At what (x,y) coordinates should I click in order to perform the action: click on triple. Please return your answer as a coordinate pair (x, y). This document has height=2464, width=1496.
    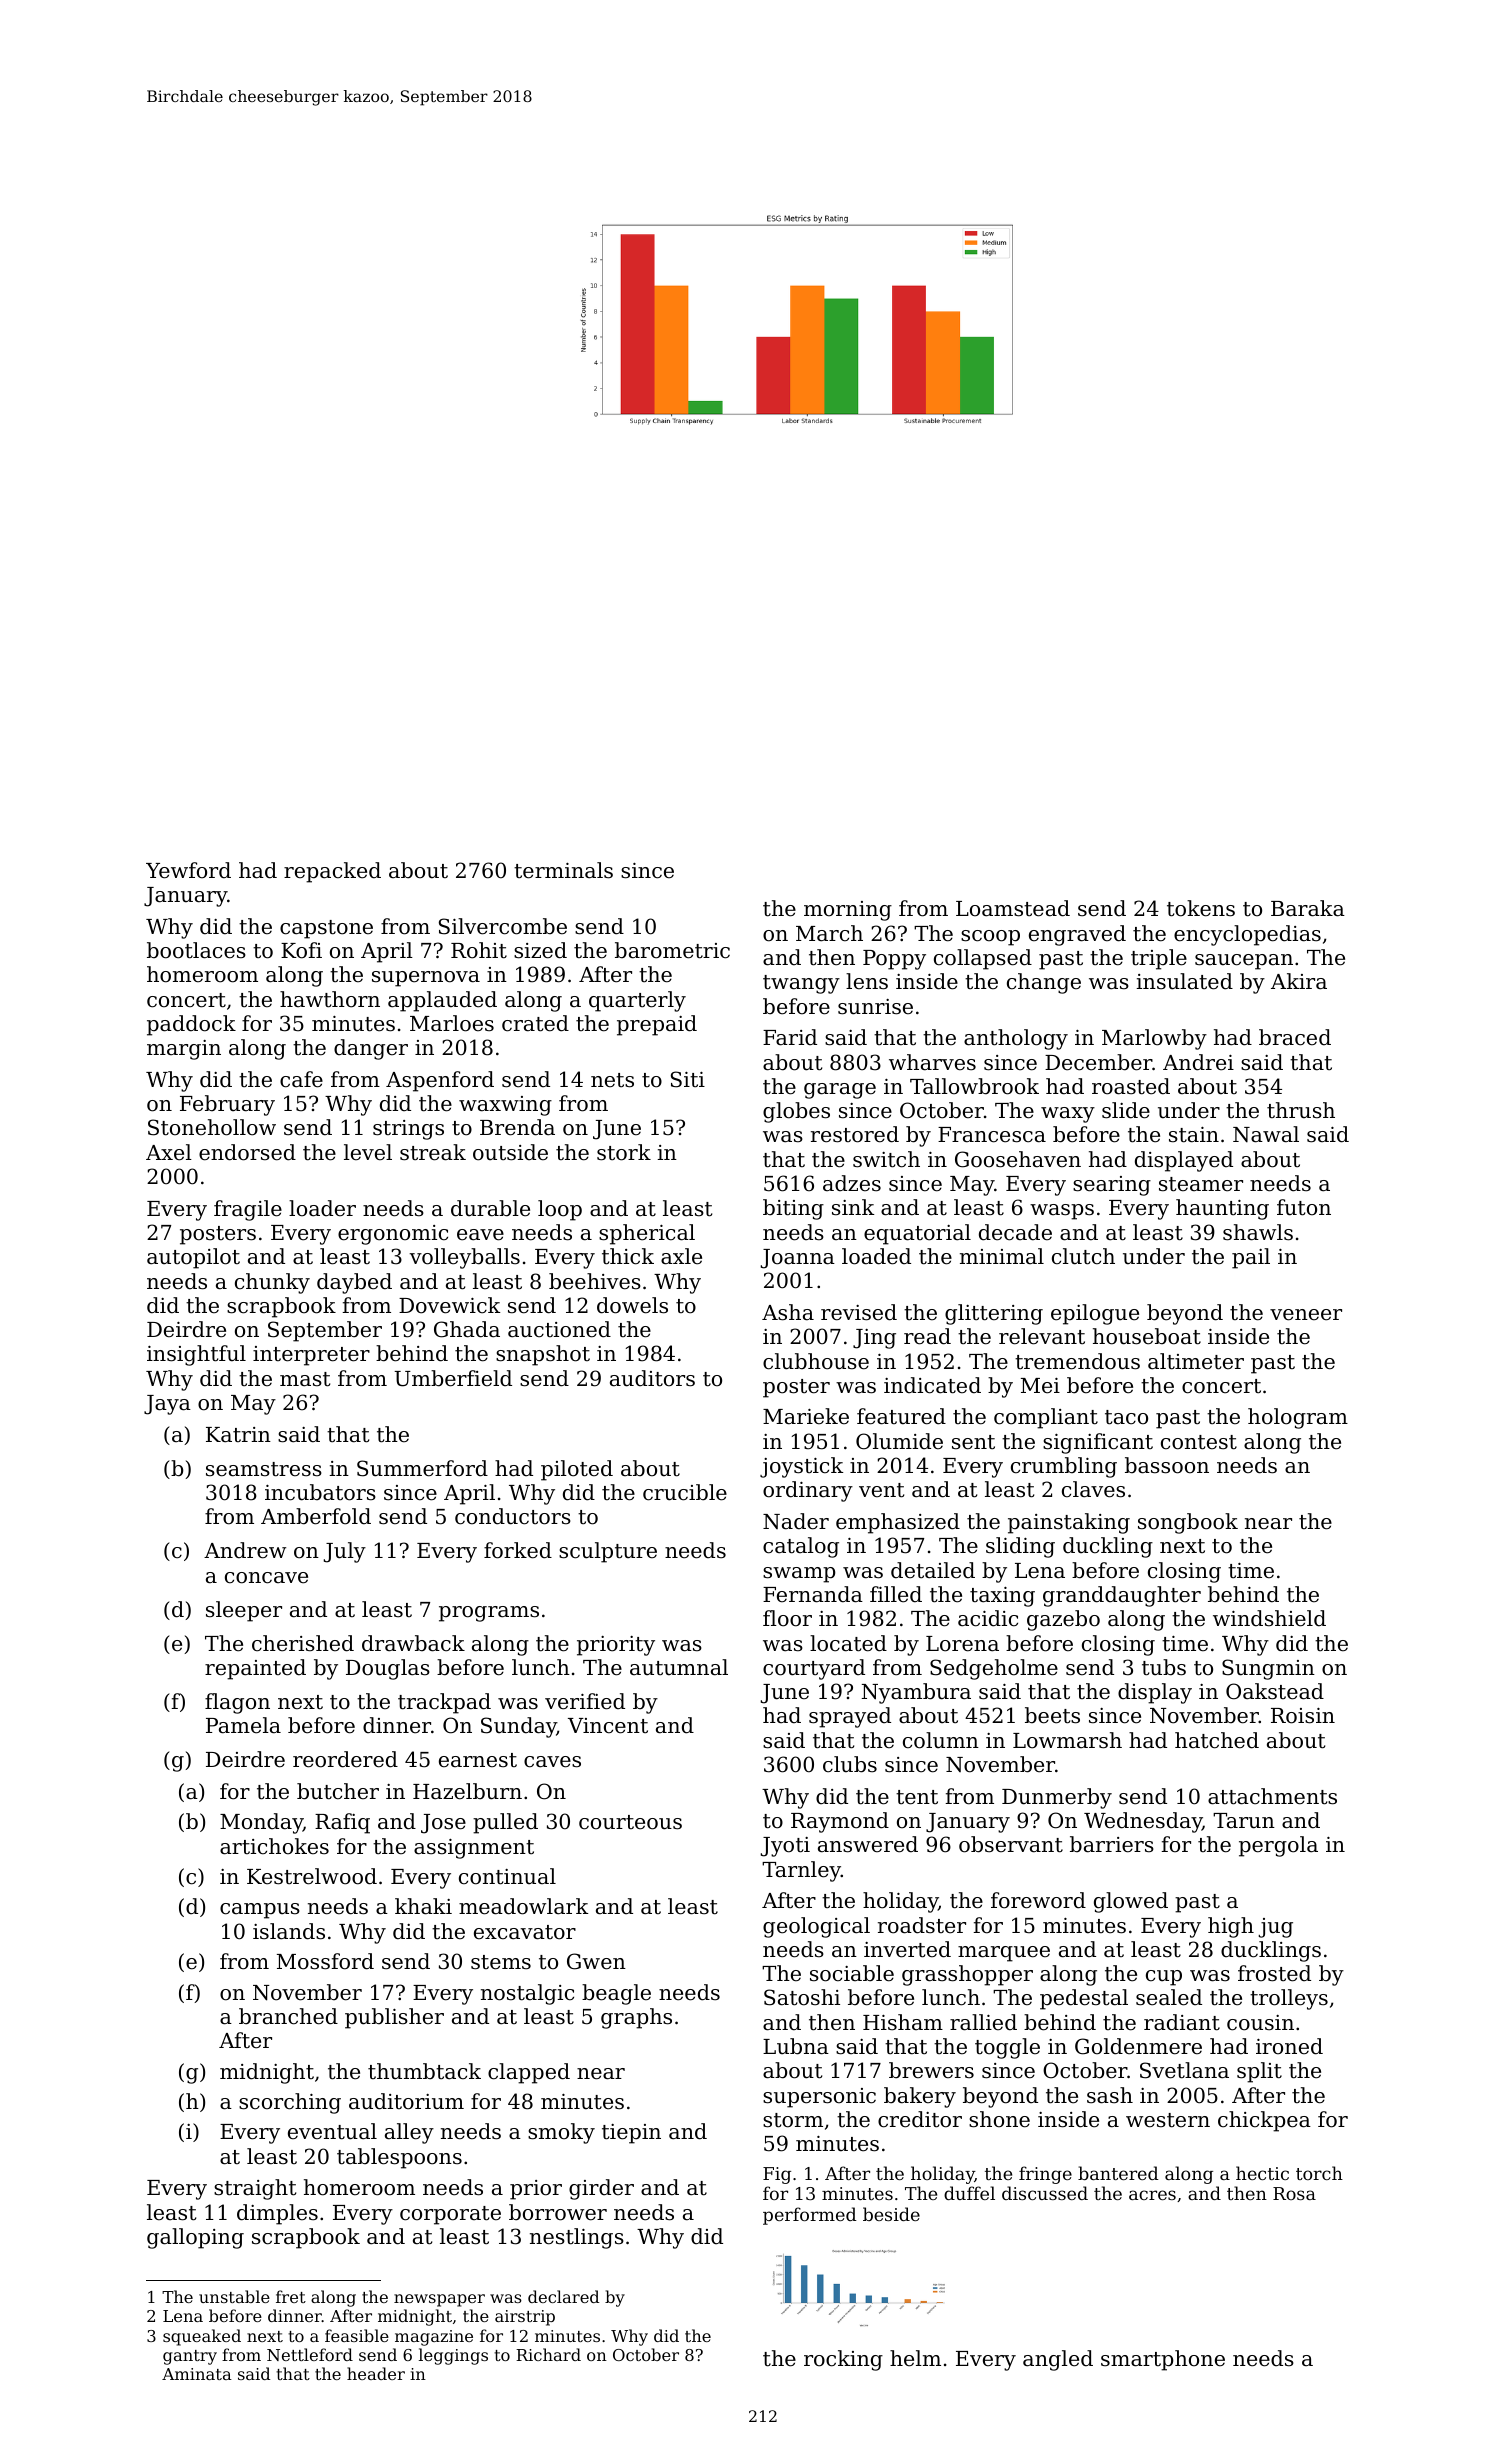
    Looking at the image, I should click on (1159, 959).
